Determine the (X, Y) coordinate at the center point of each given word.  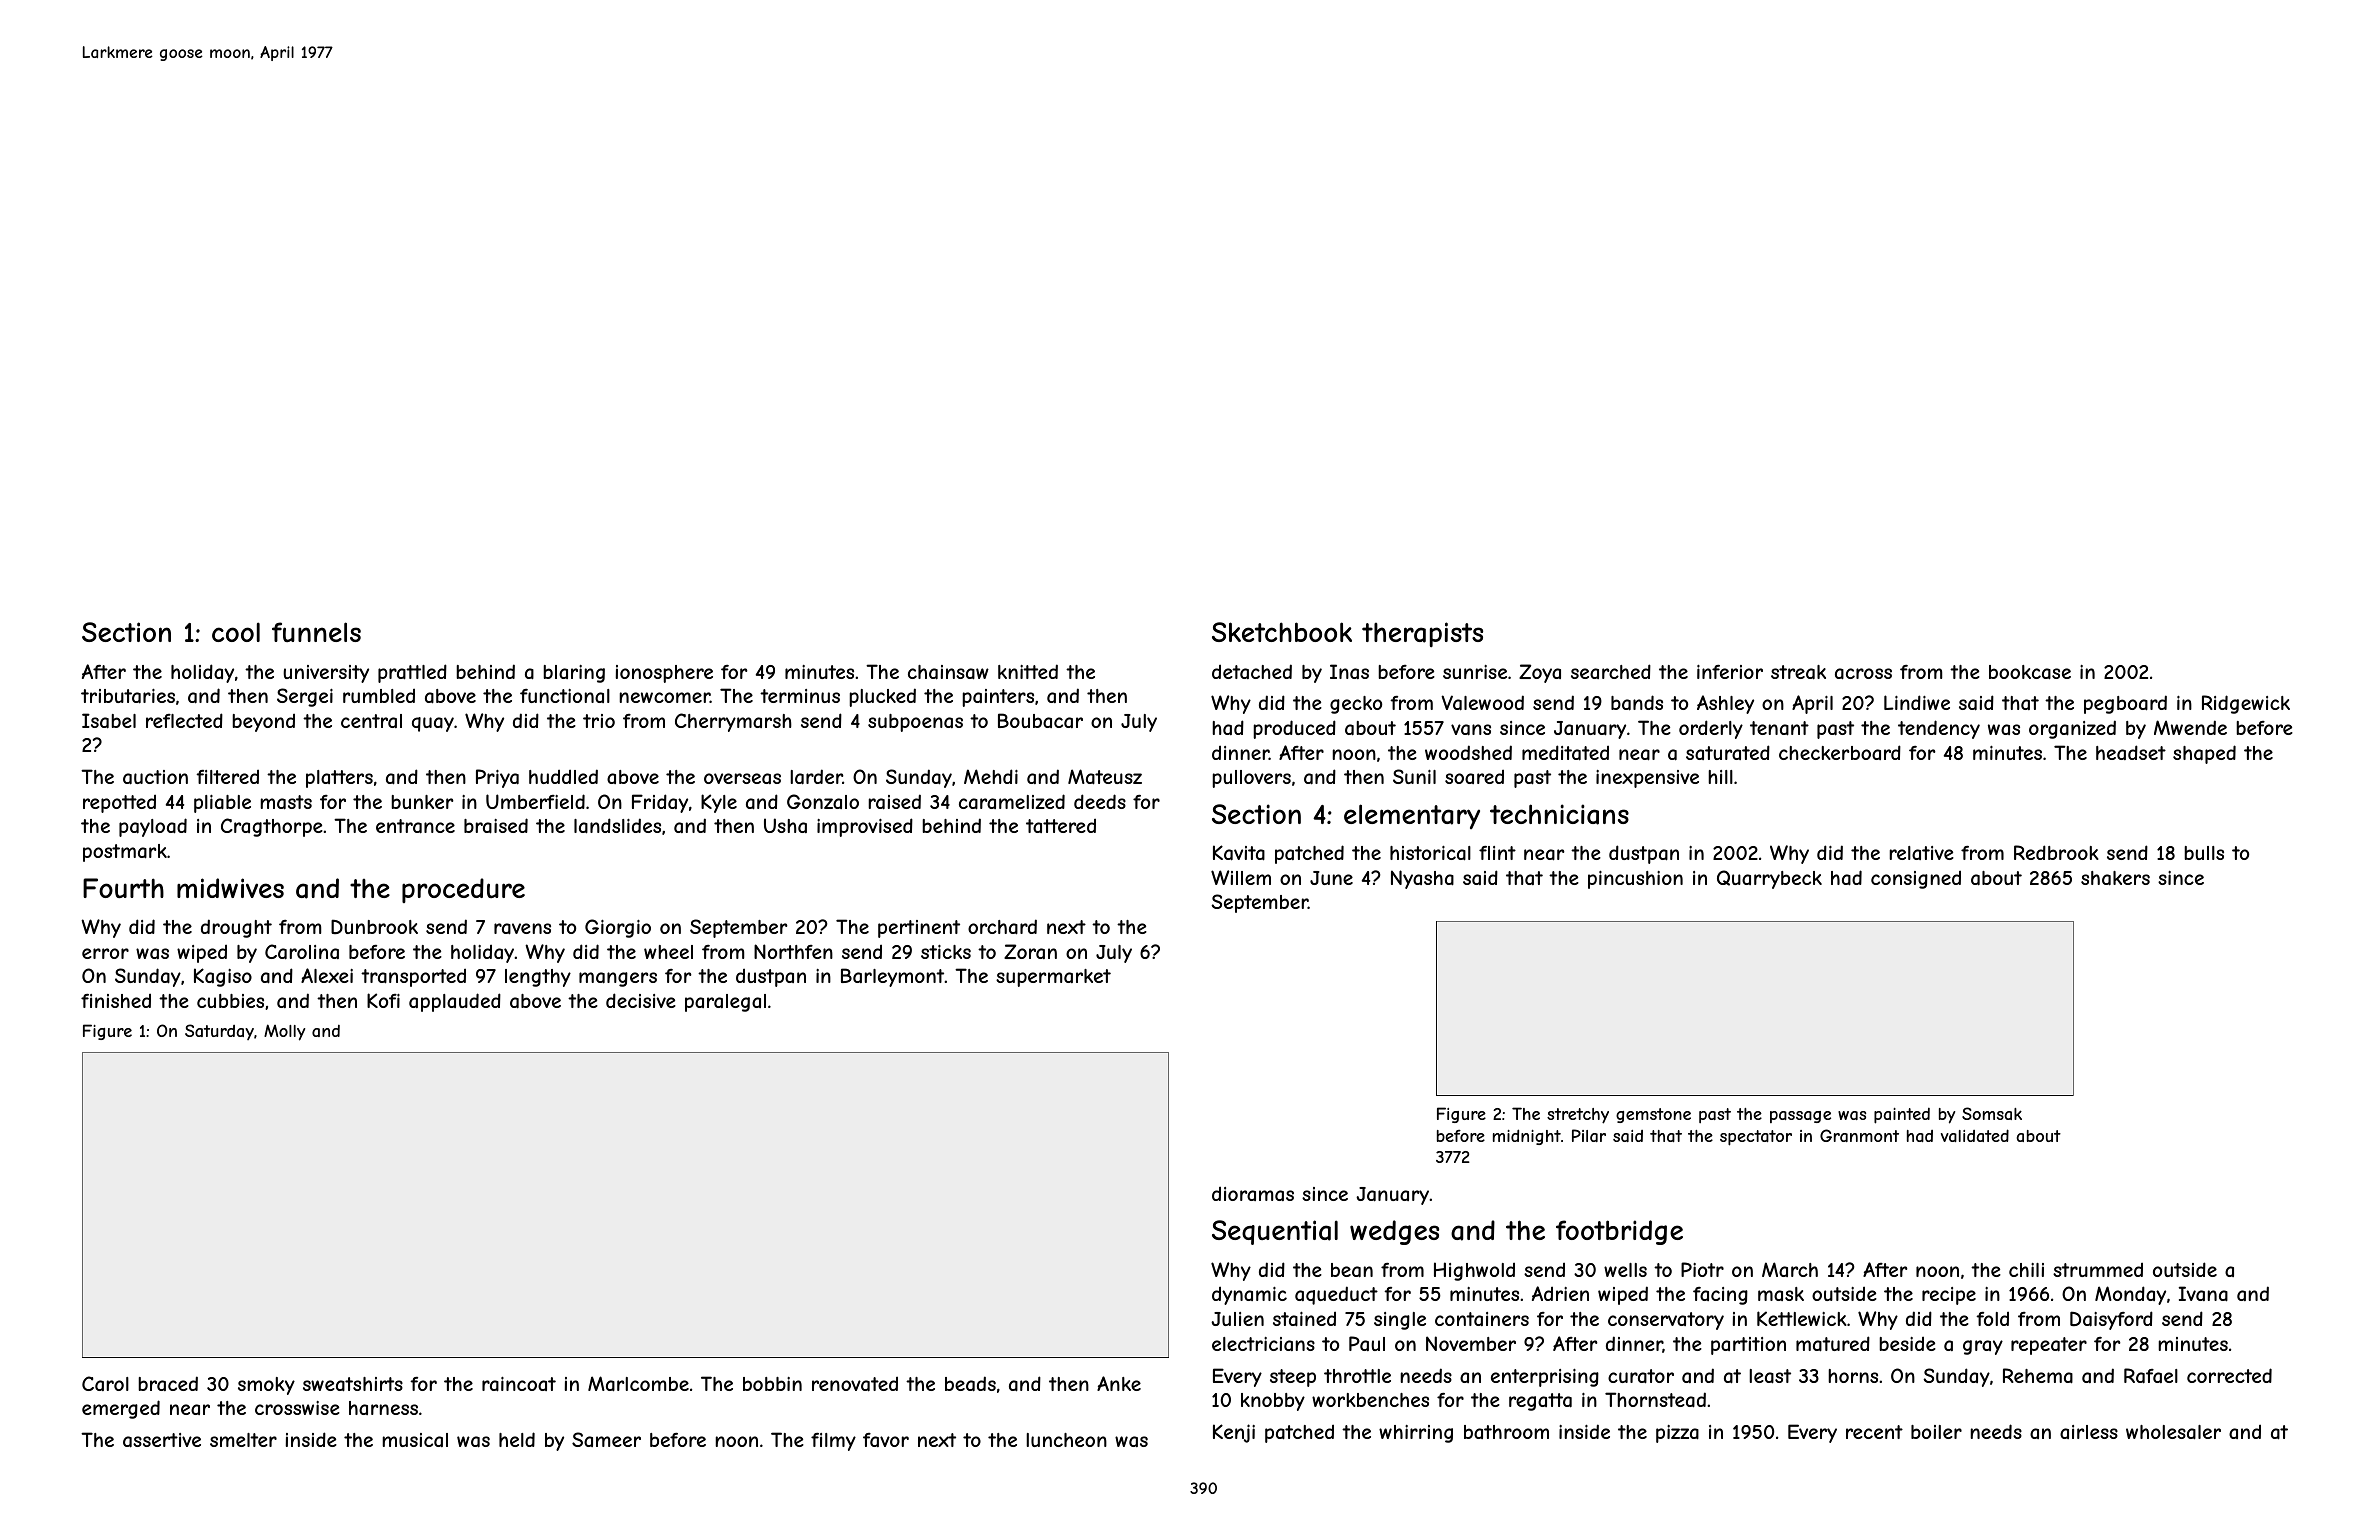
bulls (2204, 853)
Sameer (606, 1439)
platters (339, 779)
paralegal (725, 1003)
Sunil (1414, 776)
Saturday (219, 1032)
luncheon (1066, 1440)
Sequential (1275, 1232)
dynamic (1249, 1296)
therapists (1422, 634)
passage (1800, 1117)
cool (236, 632)
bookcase (2030, 672)
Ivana (2203, 1294)
